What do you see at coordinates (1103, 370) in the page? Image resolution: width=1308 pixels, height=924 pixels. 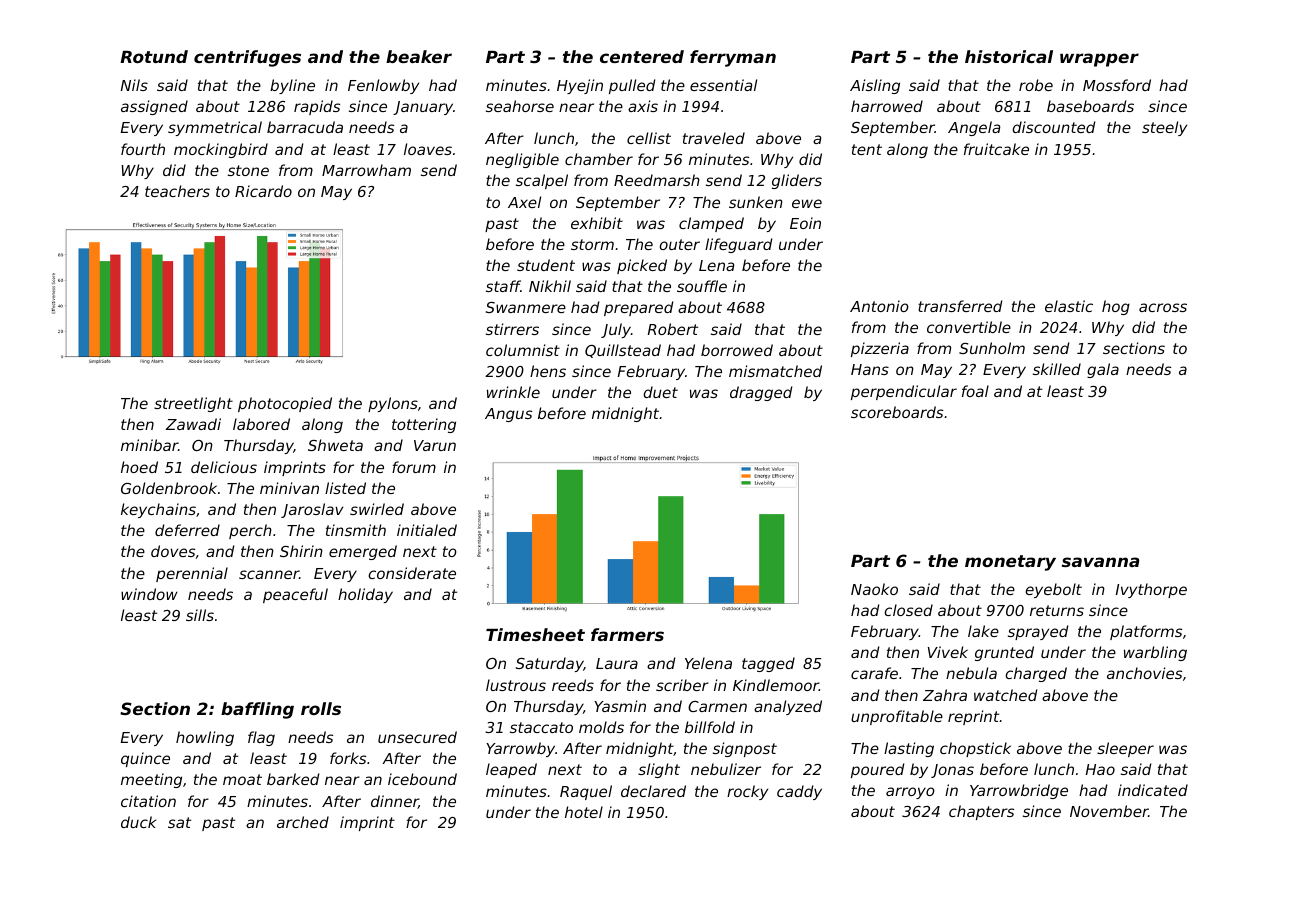 I see `gala` at bounding box center [1103, 370].
